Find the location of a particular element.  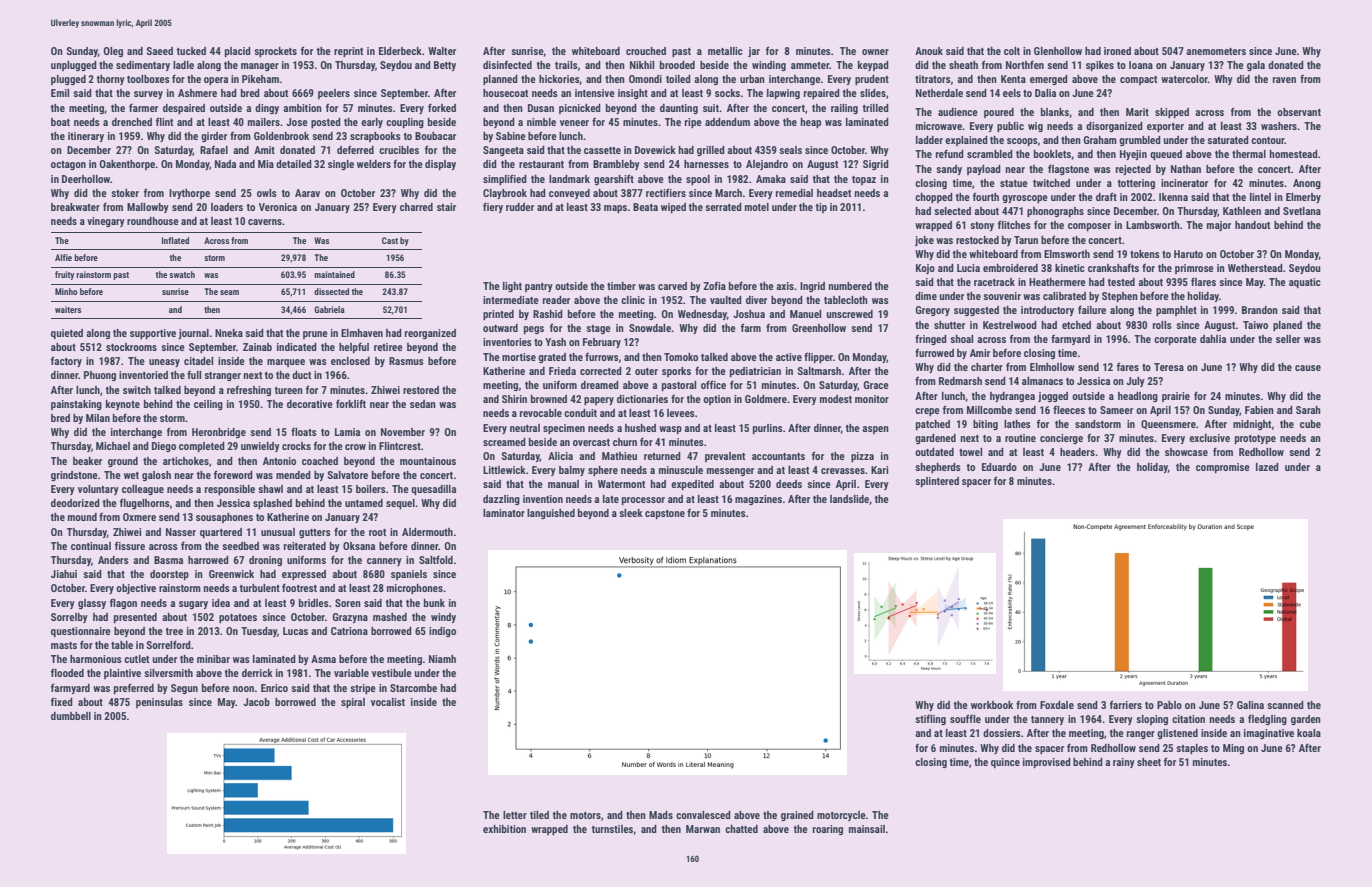

reorganized is located at coordinates (430, 334).
